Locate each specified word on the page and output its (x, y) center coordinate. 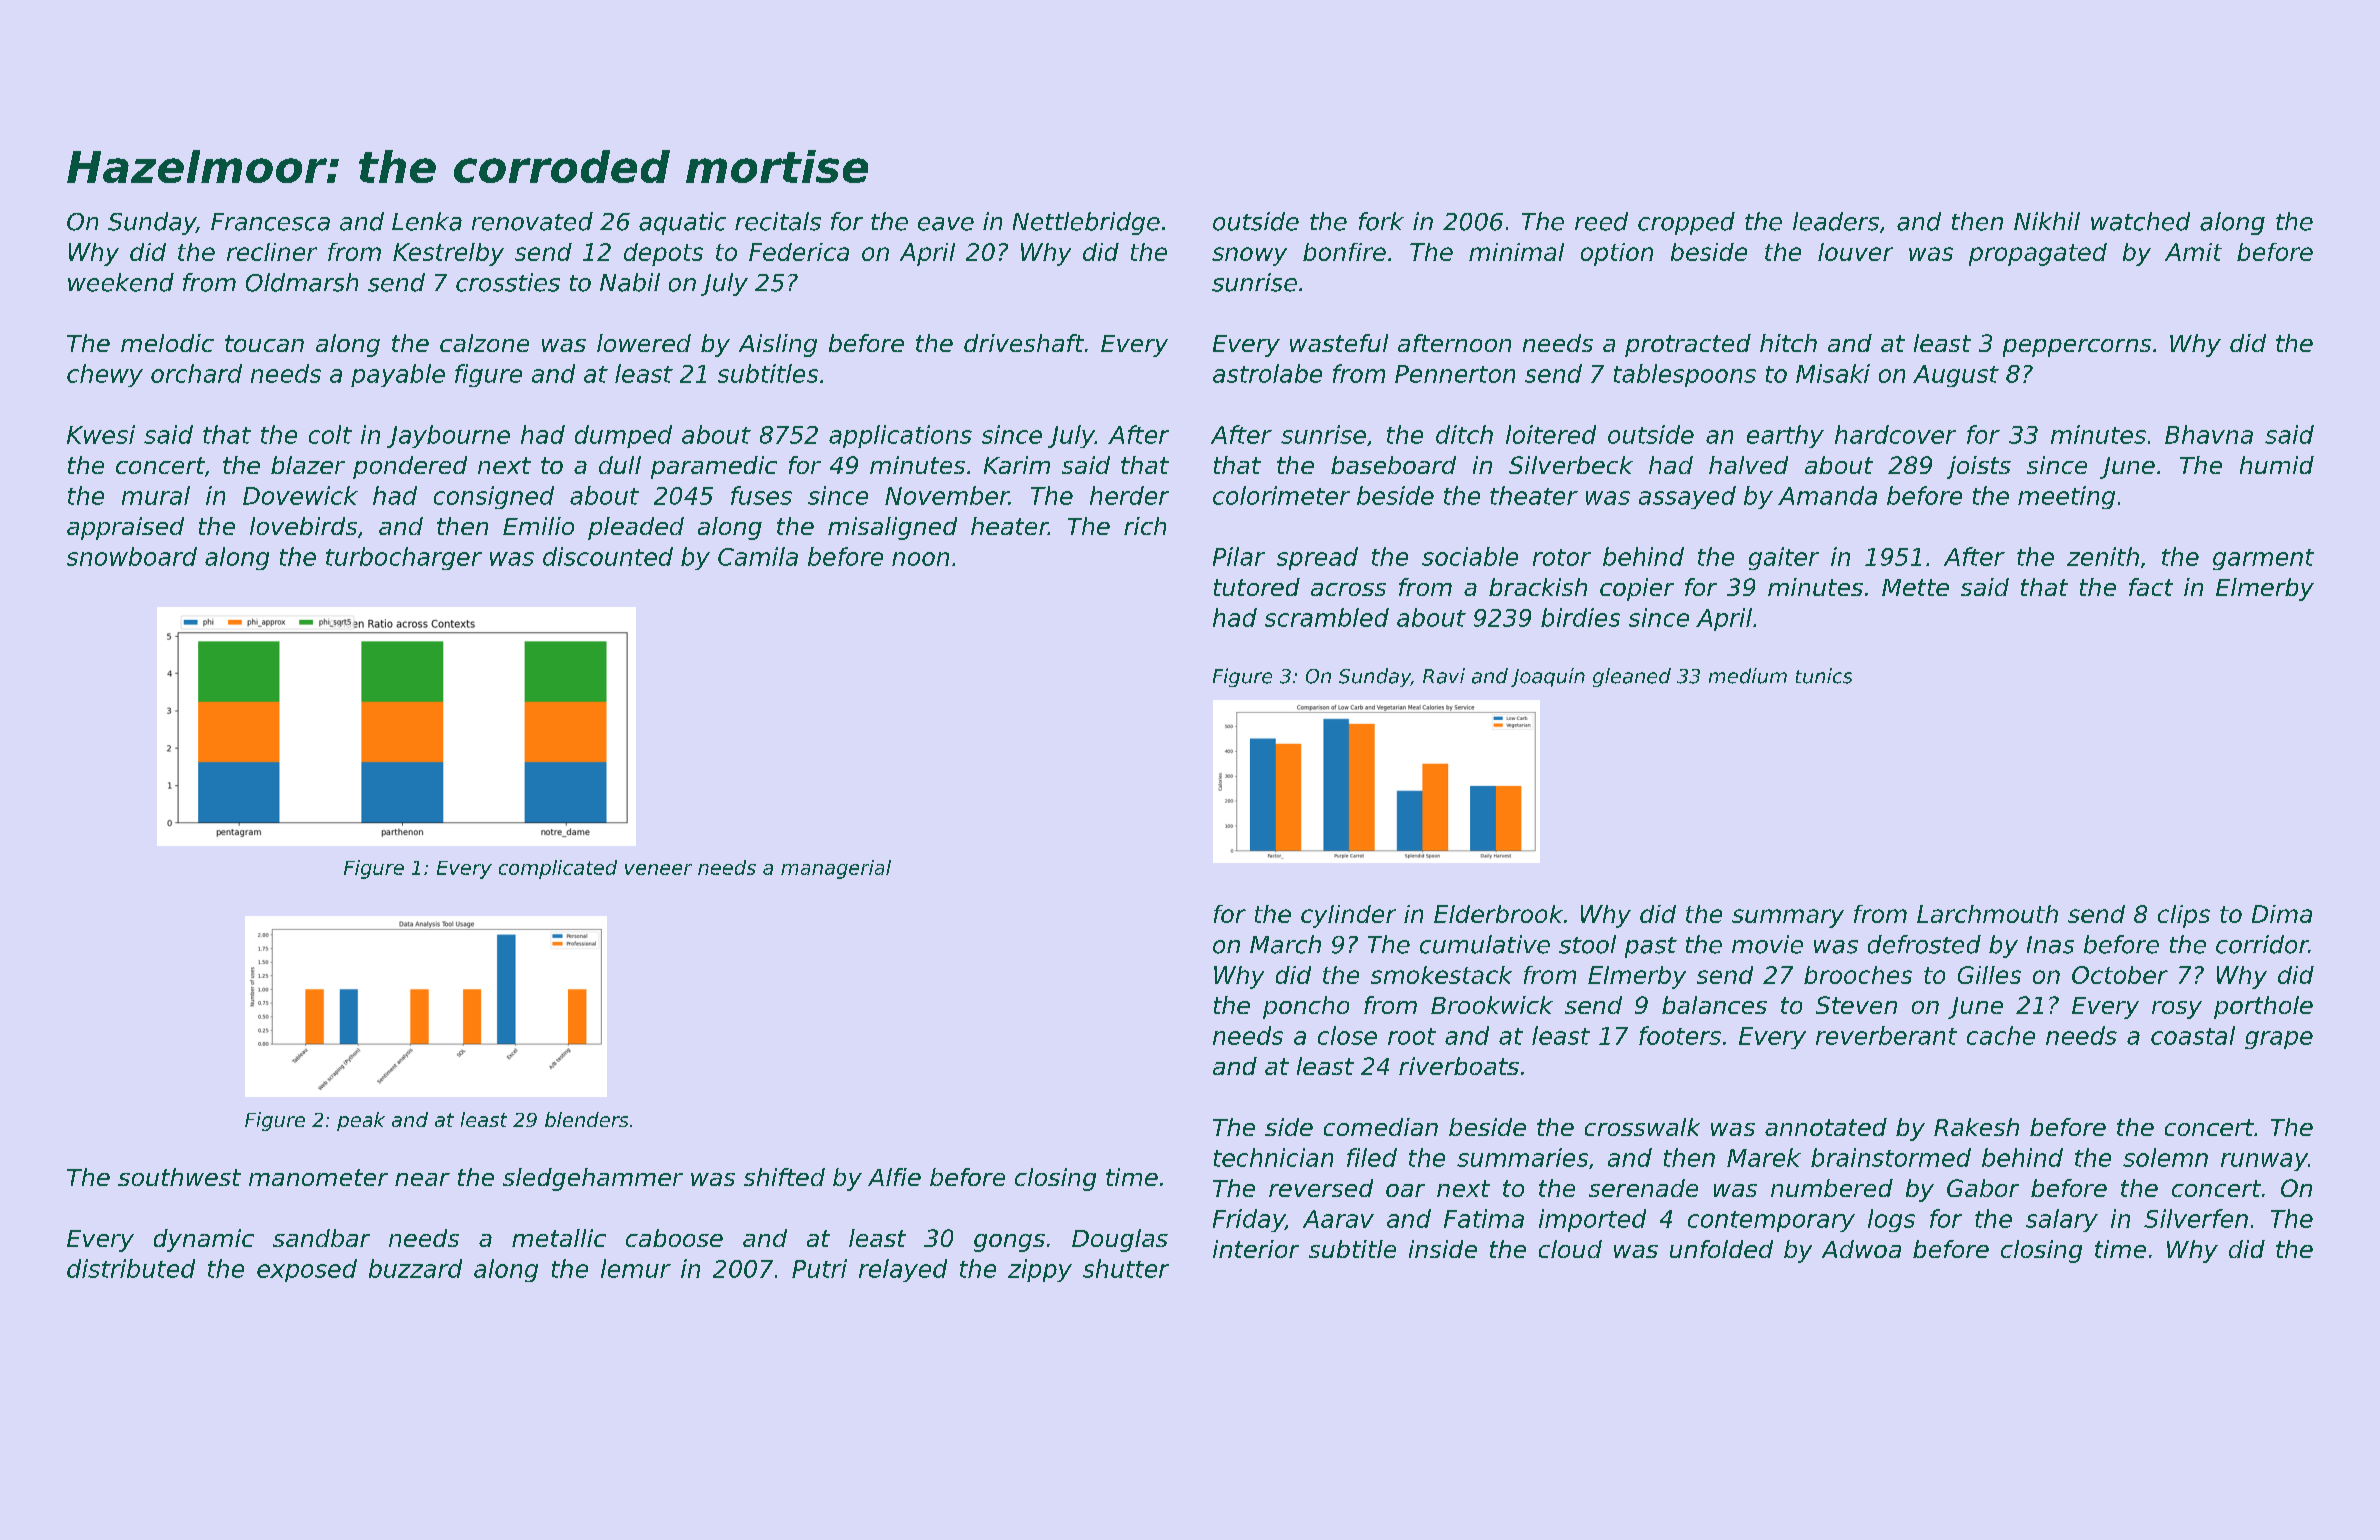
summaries (1522, 1157)
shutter (1126, 1268)
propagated (2038, 254)
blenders (586, 1119)
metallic (559, 1238)
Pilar (1239, 556)
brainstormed (1891, 1157)
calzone (484, 343)
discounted (608, 556)
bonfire (1344, 252)
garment (2263, 559)
